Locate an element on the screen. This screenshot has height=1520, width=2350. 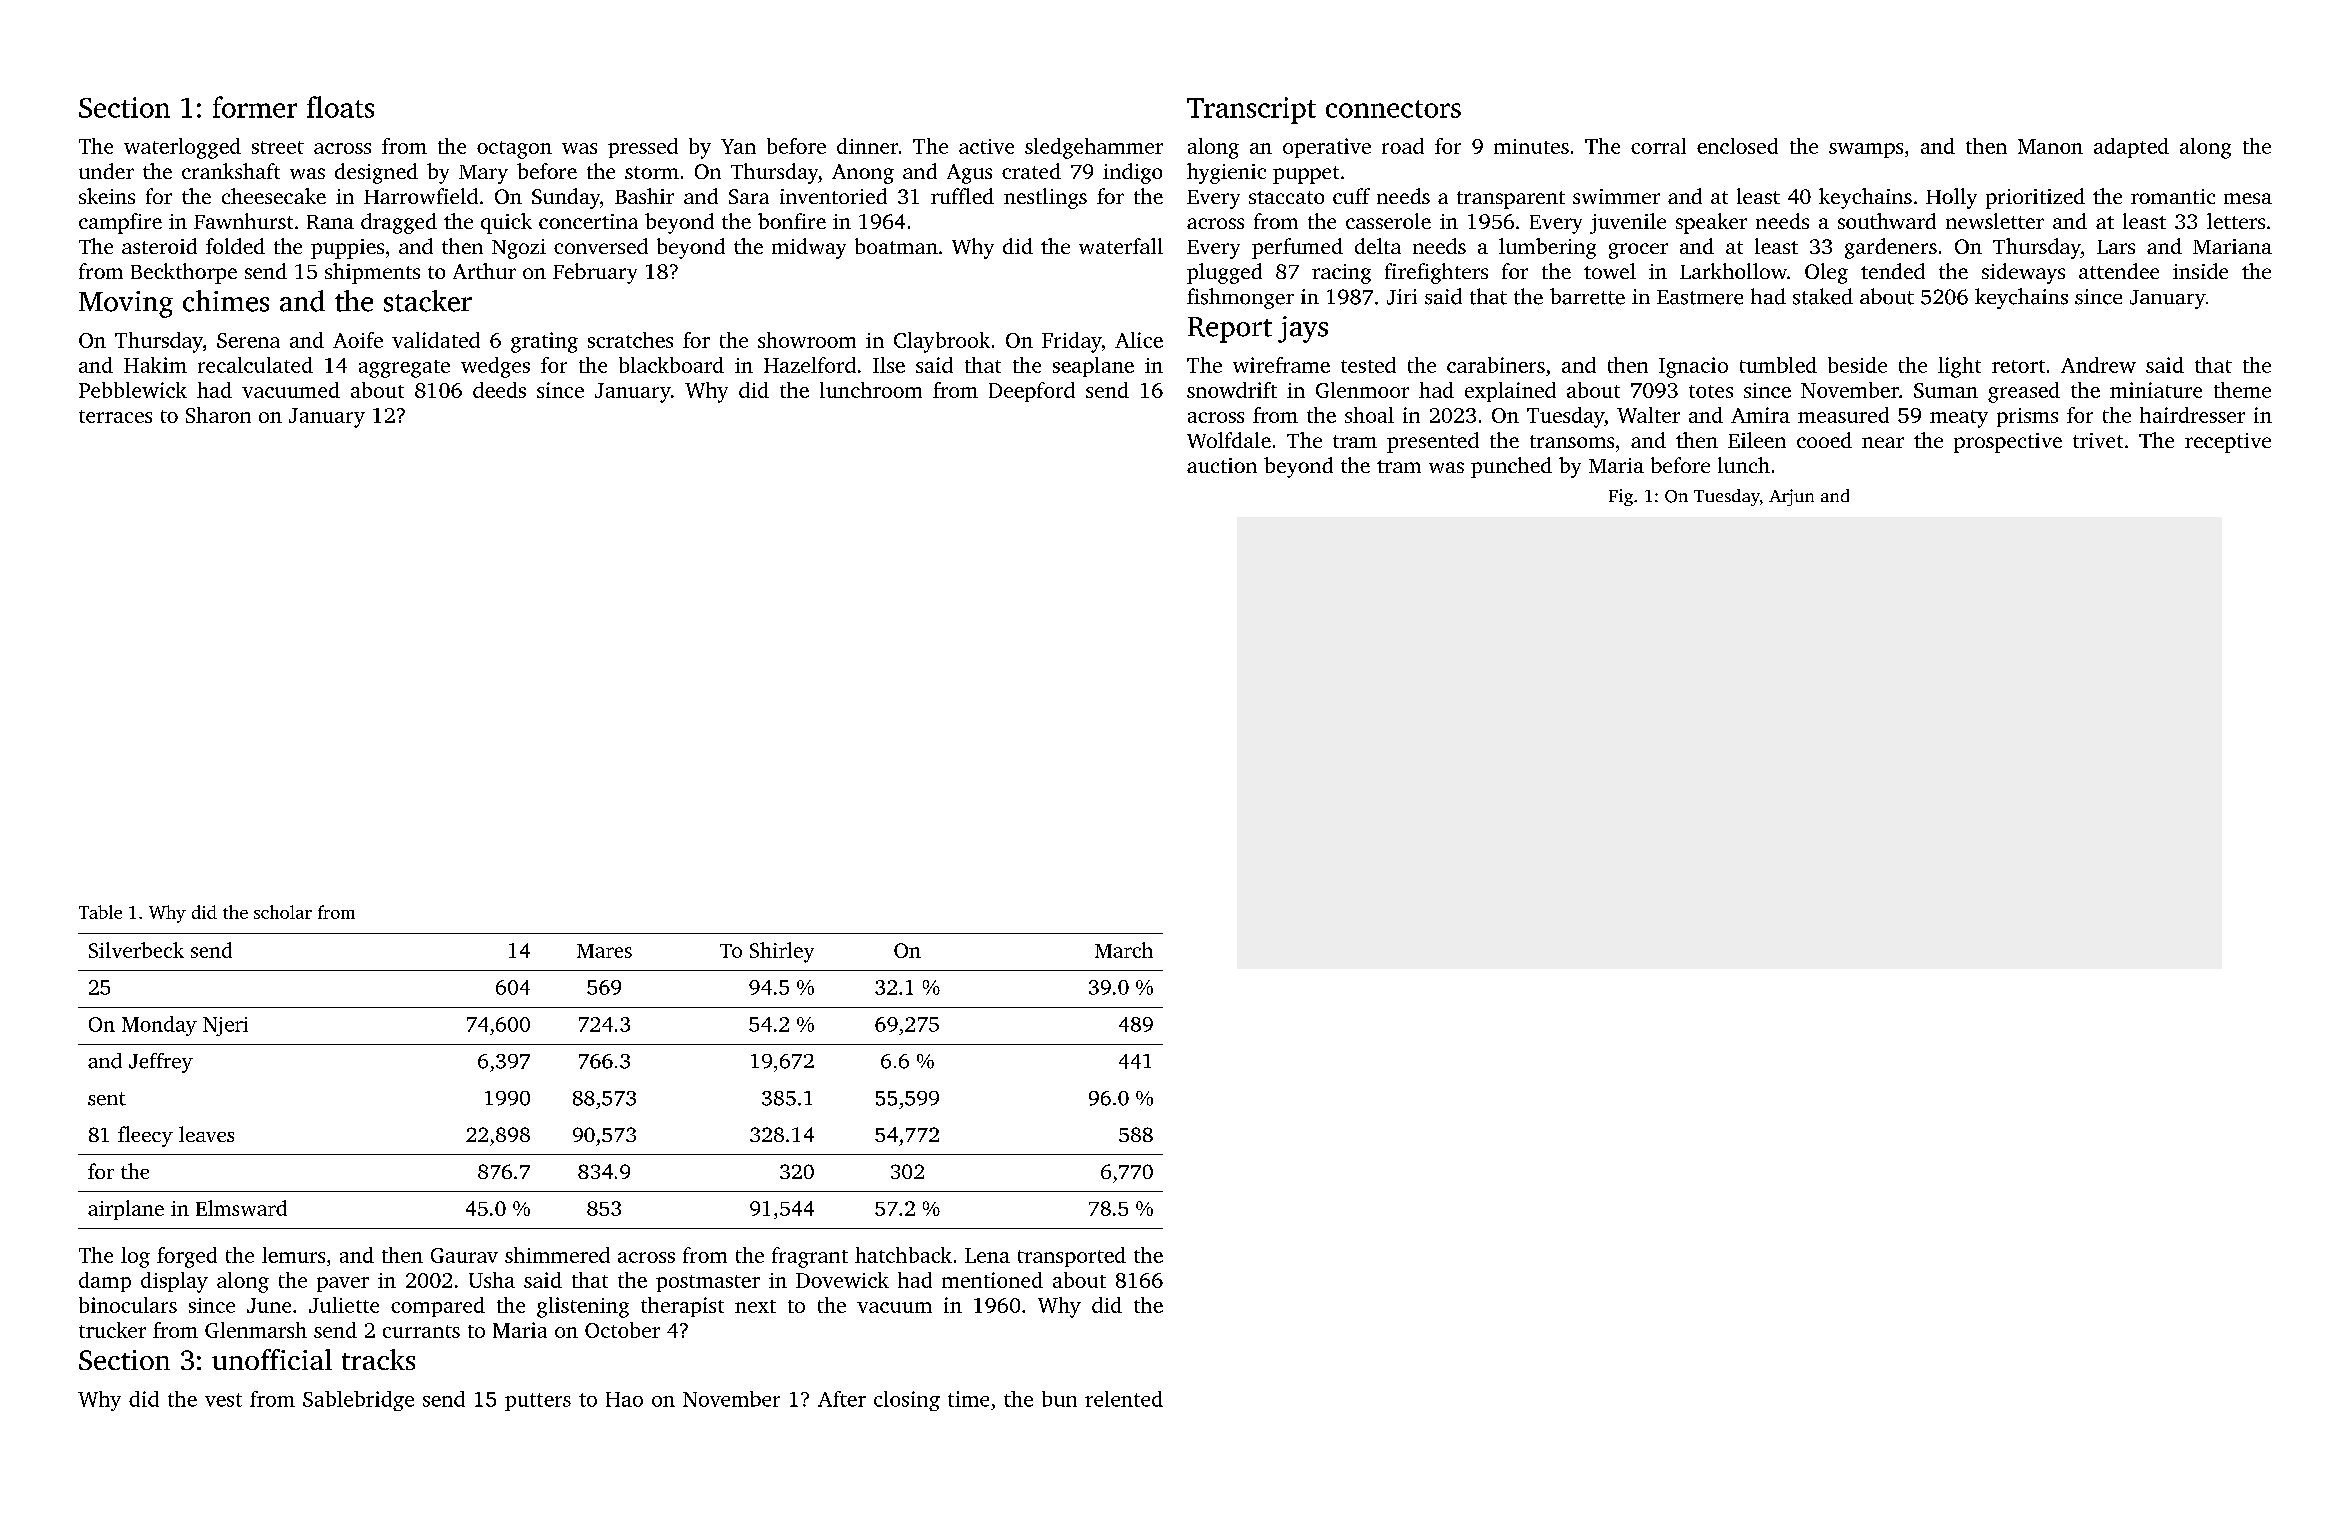
hairdresser is located at coordinates (2192, 415).
